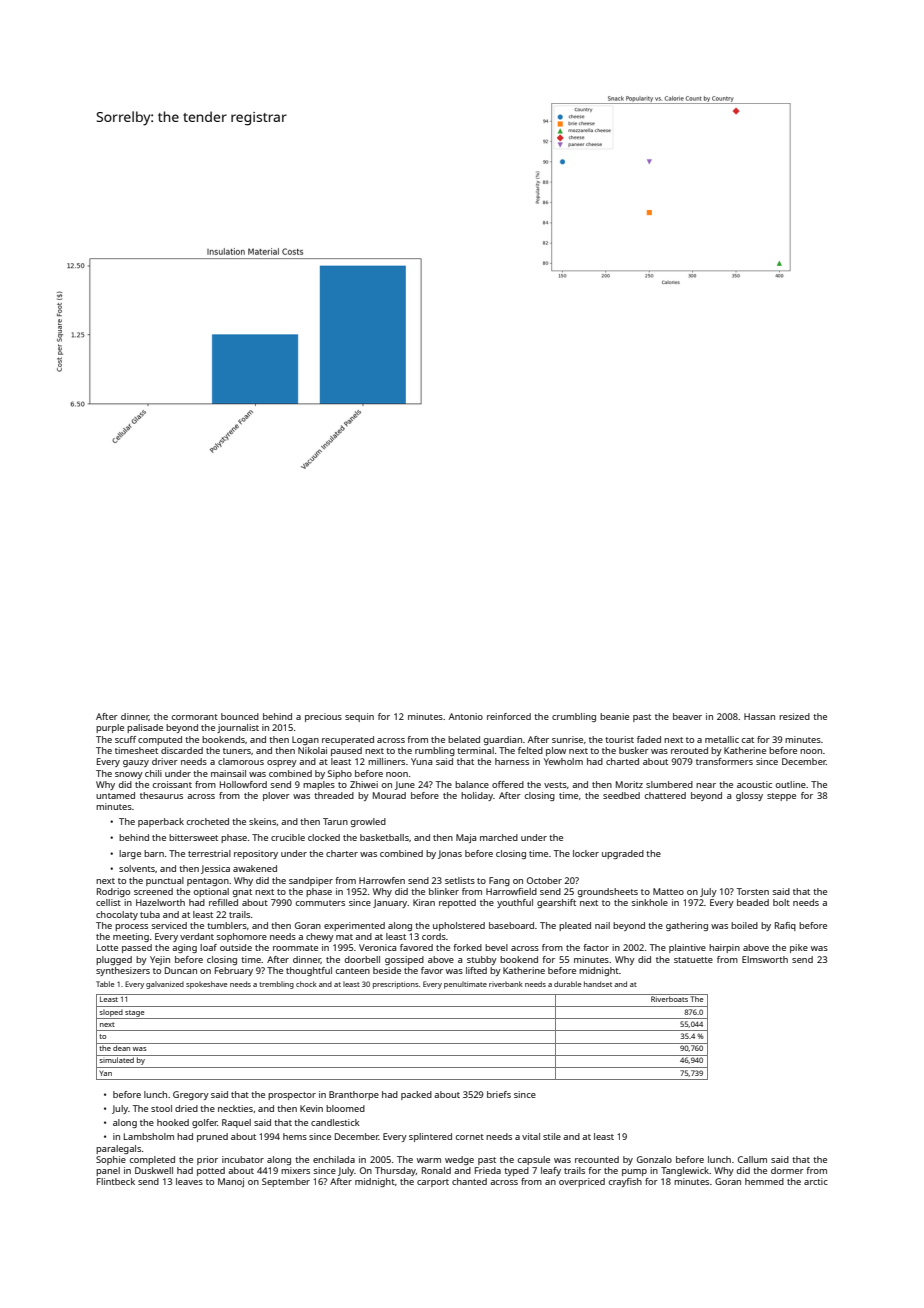  What do you see at coordinates (623, 854) in the screenshot?
I see `upgraded` at bounding box center [623, 854].
